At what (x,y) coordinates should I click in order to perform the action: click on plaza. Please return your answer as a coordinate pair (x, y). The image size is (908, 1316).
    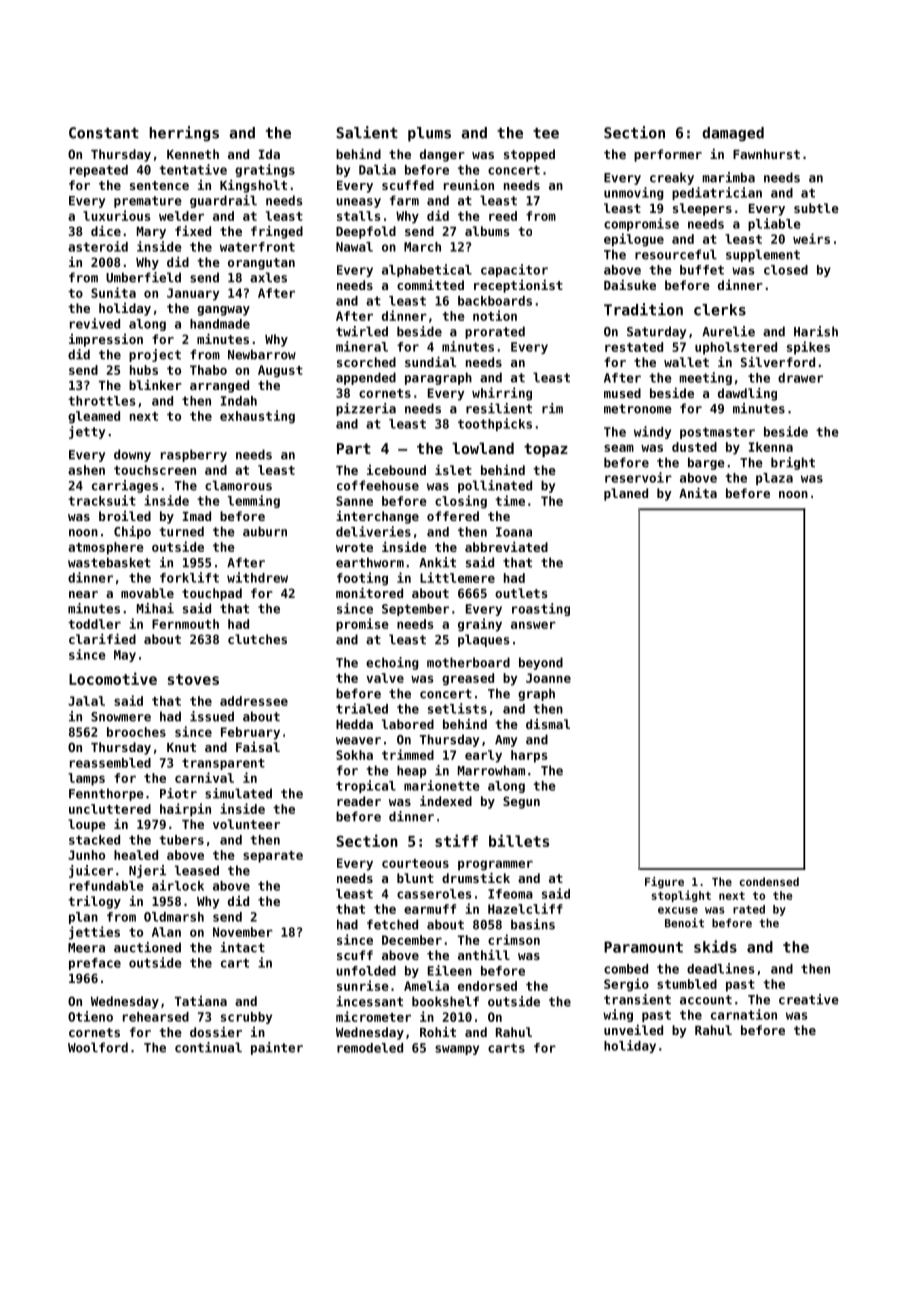
    Looking at the image, I should click on (774, 479).
